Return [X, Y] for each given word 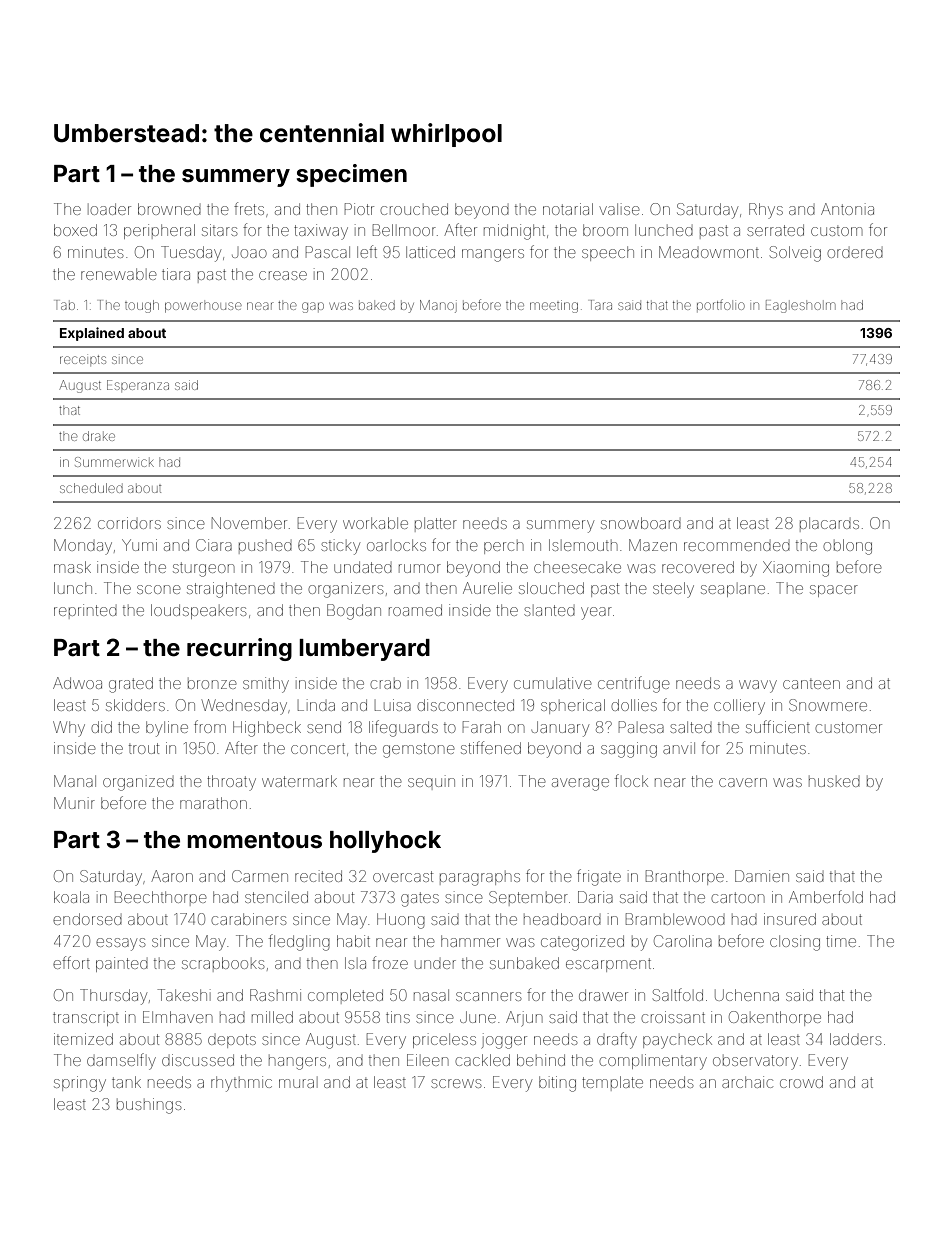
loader [109, 209]
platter [436, 524]
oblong [847, 547]
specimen [351, 175]
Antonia [847, 209]
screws [456, 1083]
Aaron [172, 876]
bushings [149, 1106]
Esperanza [138, 385]
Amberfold [826, 896]
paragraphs [480, 878]
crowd [801, 1082]
